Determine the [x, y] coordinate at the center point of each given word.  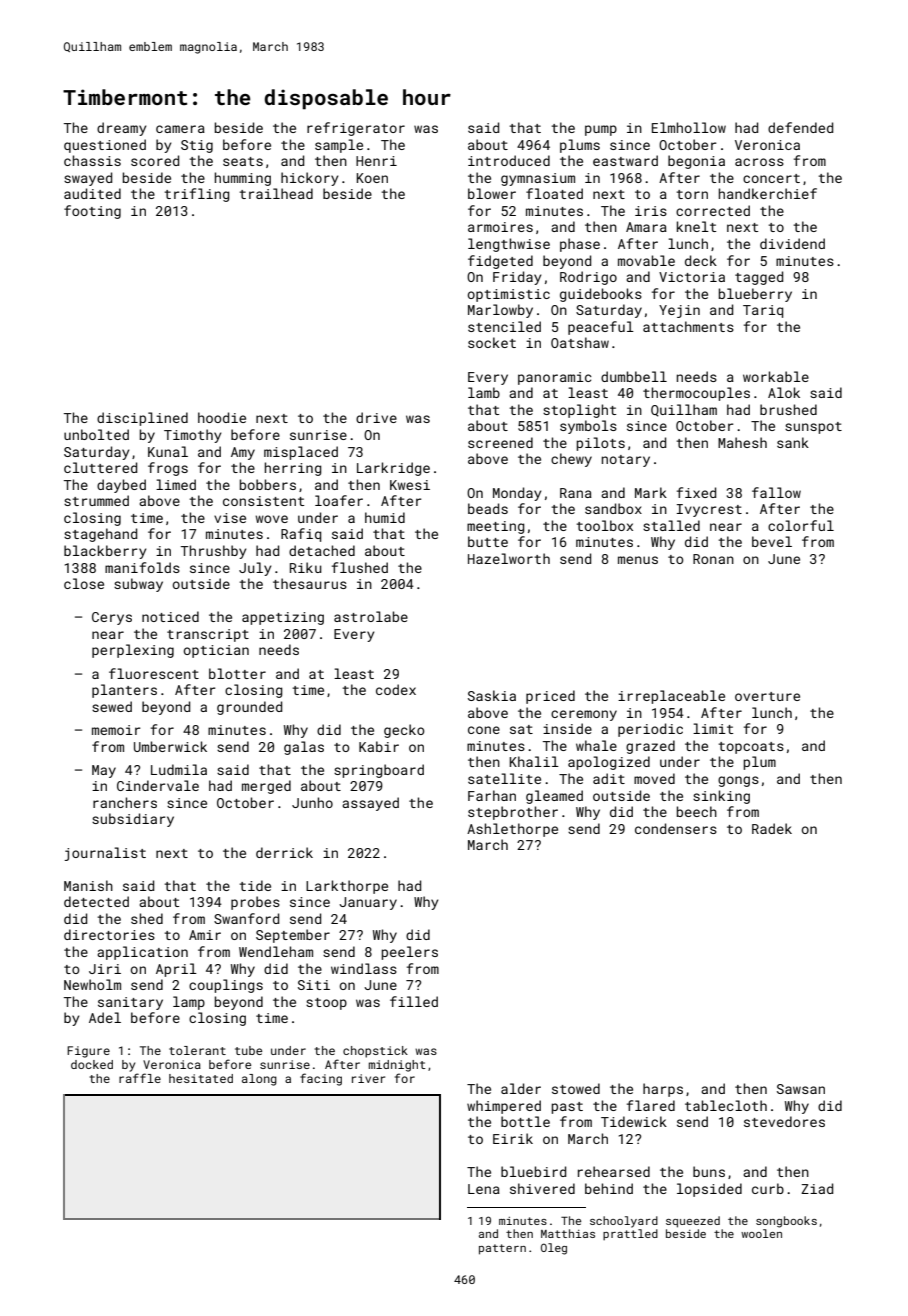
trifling [197, 195]
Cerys [112, 618]
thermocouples [696, 394]
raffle [140, 1078]
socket [492, 342]
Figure [88, 1052]
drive [376, 417]
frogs [168, 469]
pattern [502, 1249]
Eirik [513, 1138]
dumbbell [634, 376]
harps [663, 1090]
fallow [776, 492]
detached [322, 550]
